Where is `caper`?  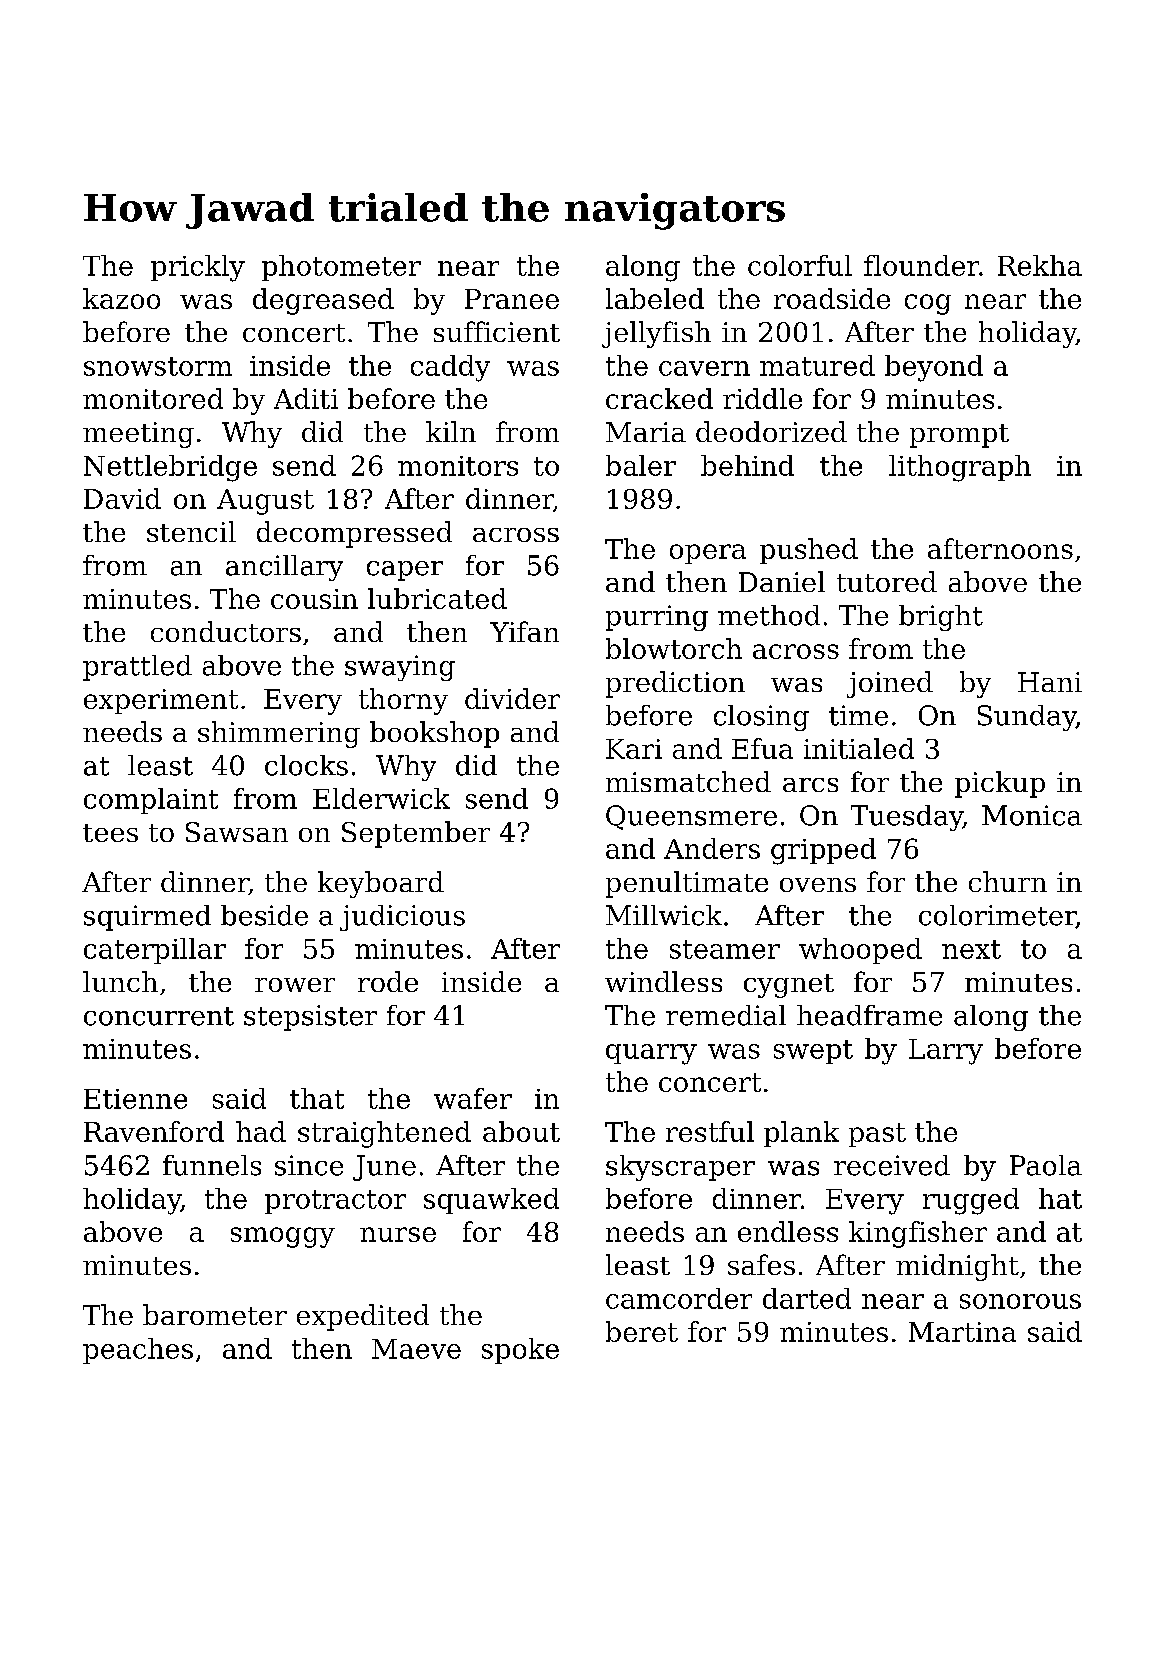
caper is located at coordinates (405, 571).
